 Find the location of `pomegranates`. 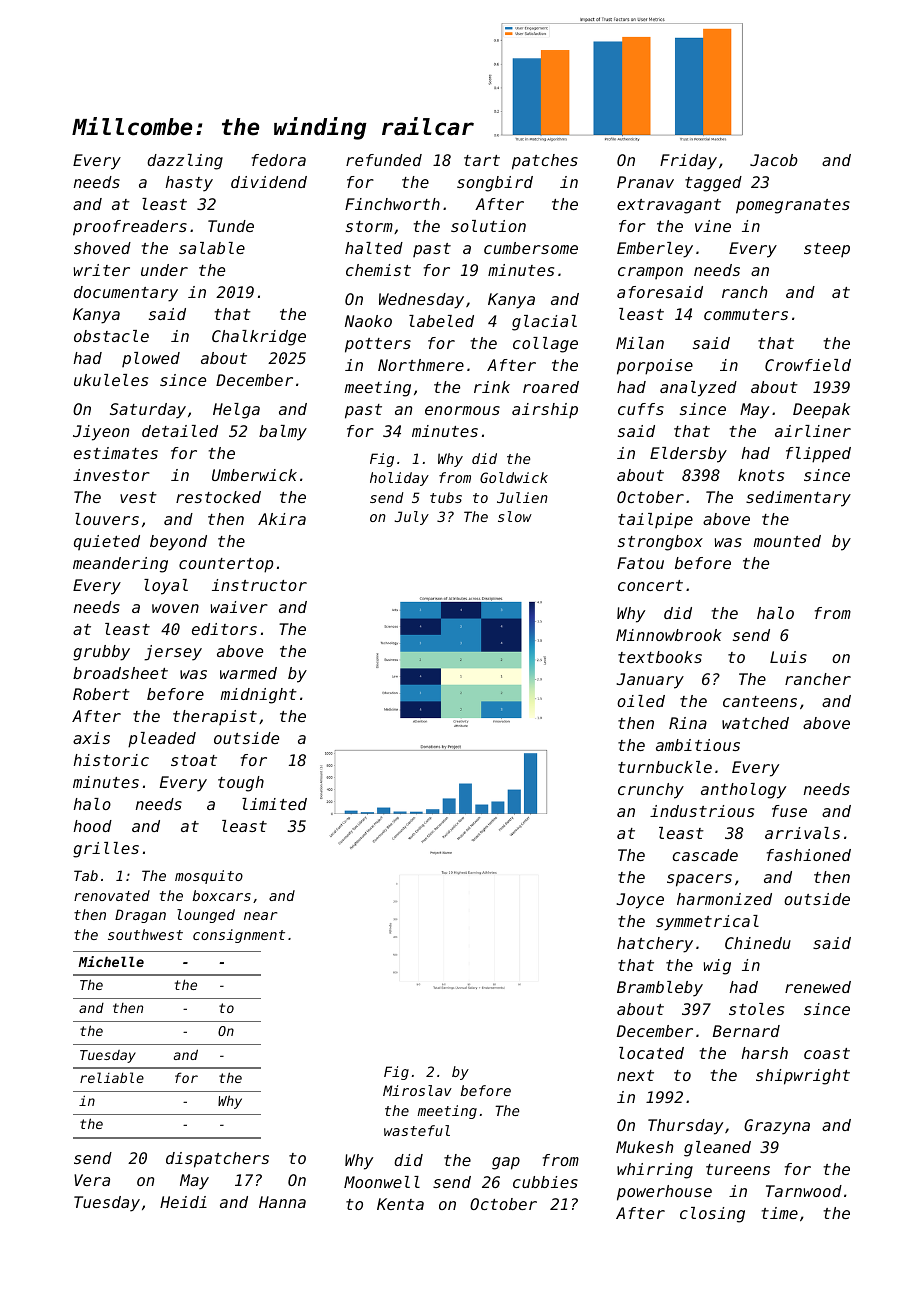

pomegranates is located at coordinates (793, 206).
